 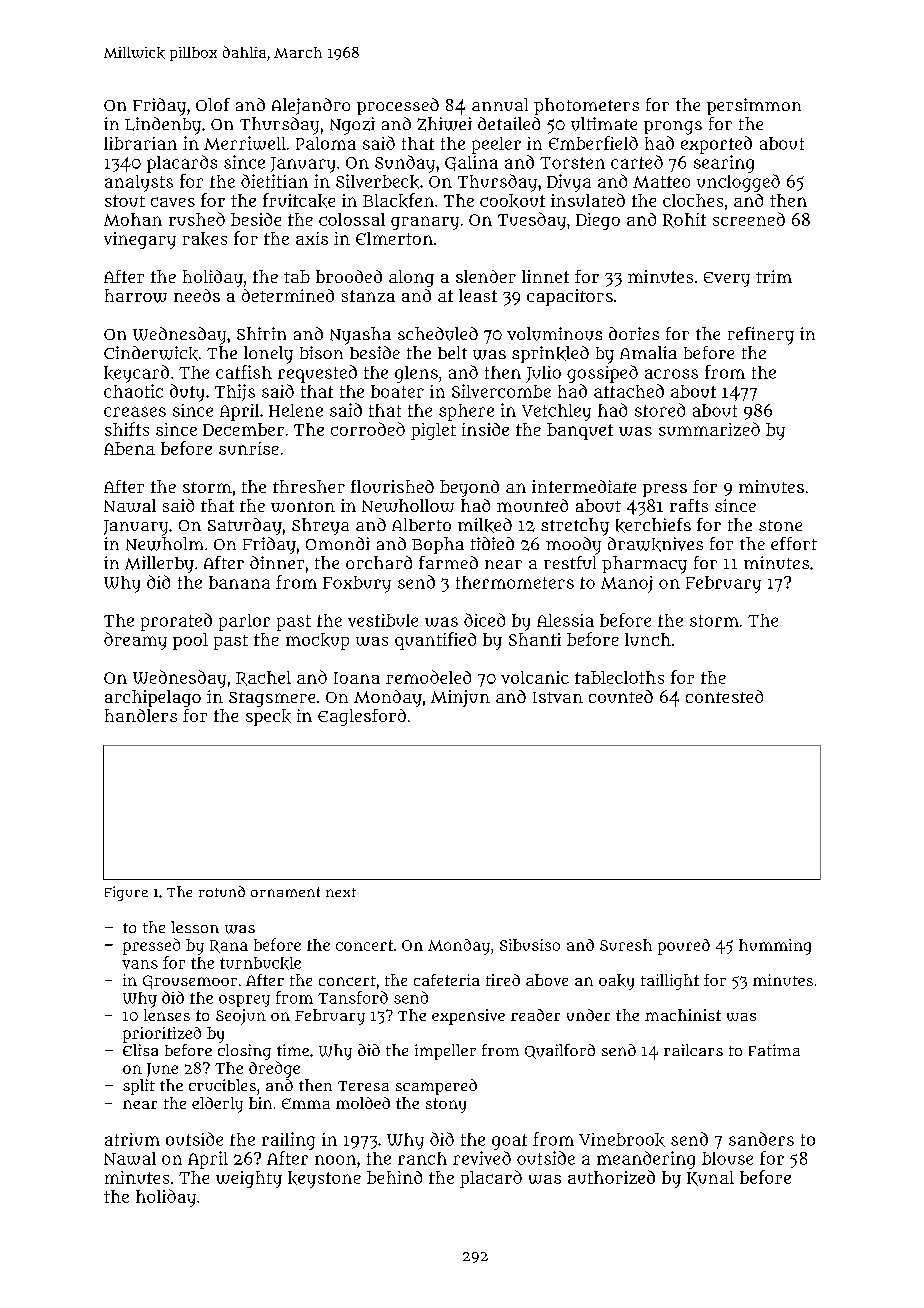 What do you see at coordinates (296, 410) in the screenshot?
I see `Helene` at bounding box center [296, 410].
